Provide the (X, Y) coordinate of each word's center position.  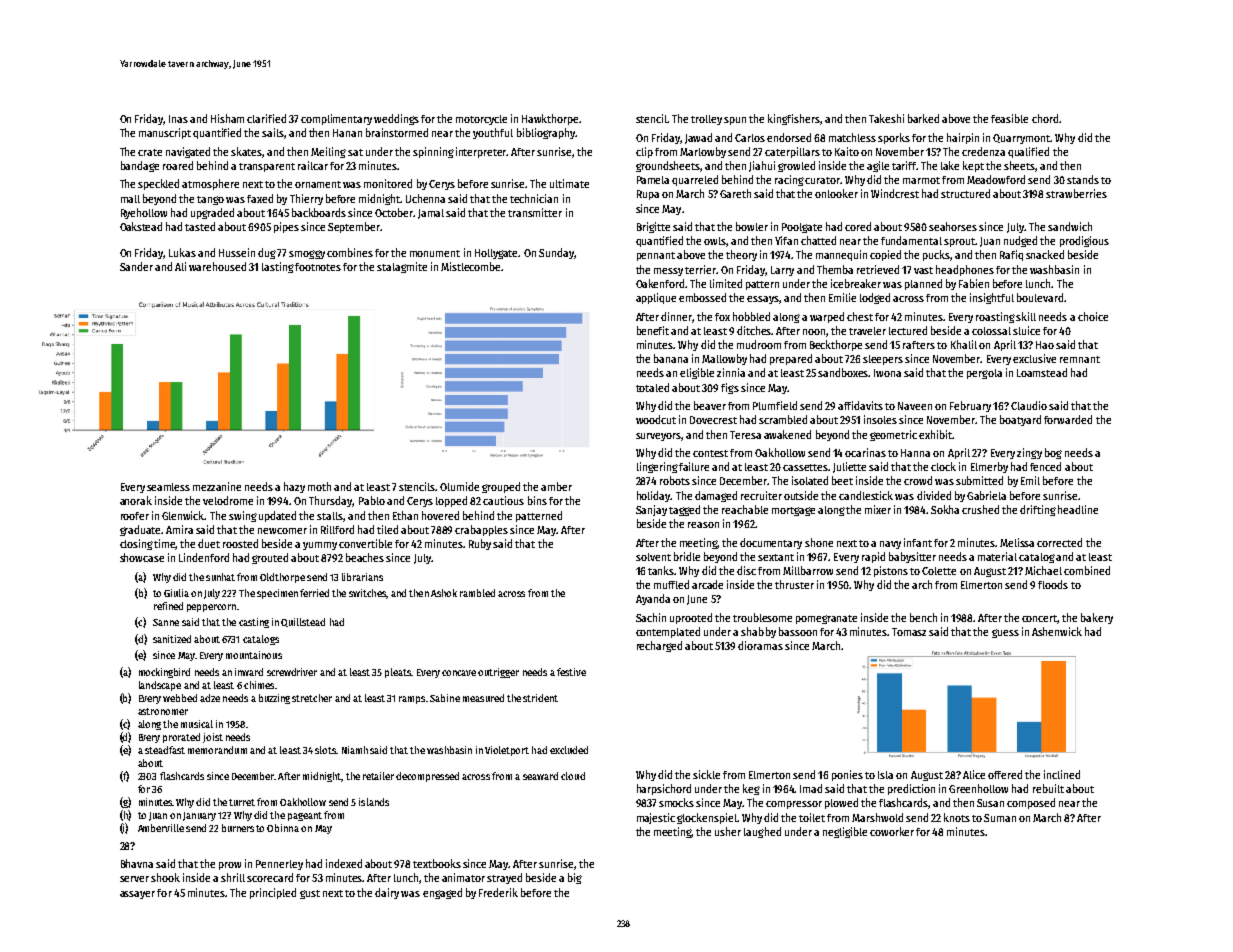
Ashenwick (1057, 631)
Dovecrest (713, 420)
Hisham (227, 118)
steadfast (165, 750)
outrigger (498, 673)
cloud (573, 776)
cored (858, 226)
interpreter (482, 152)
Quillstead (303, 622)
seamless (168, 487)
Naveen (915, 406)
